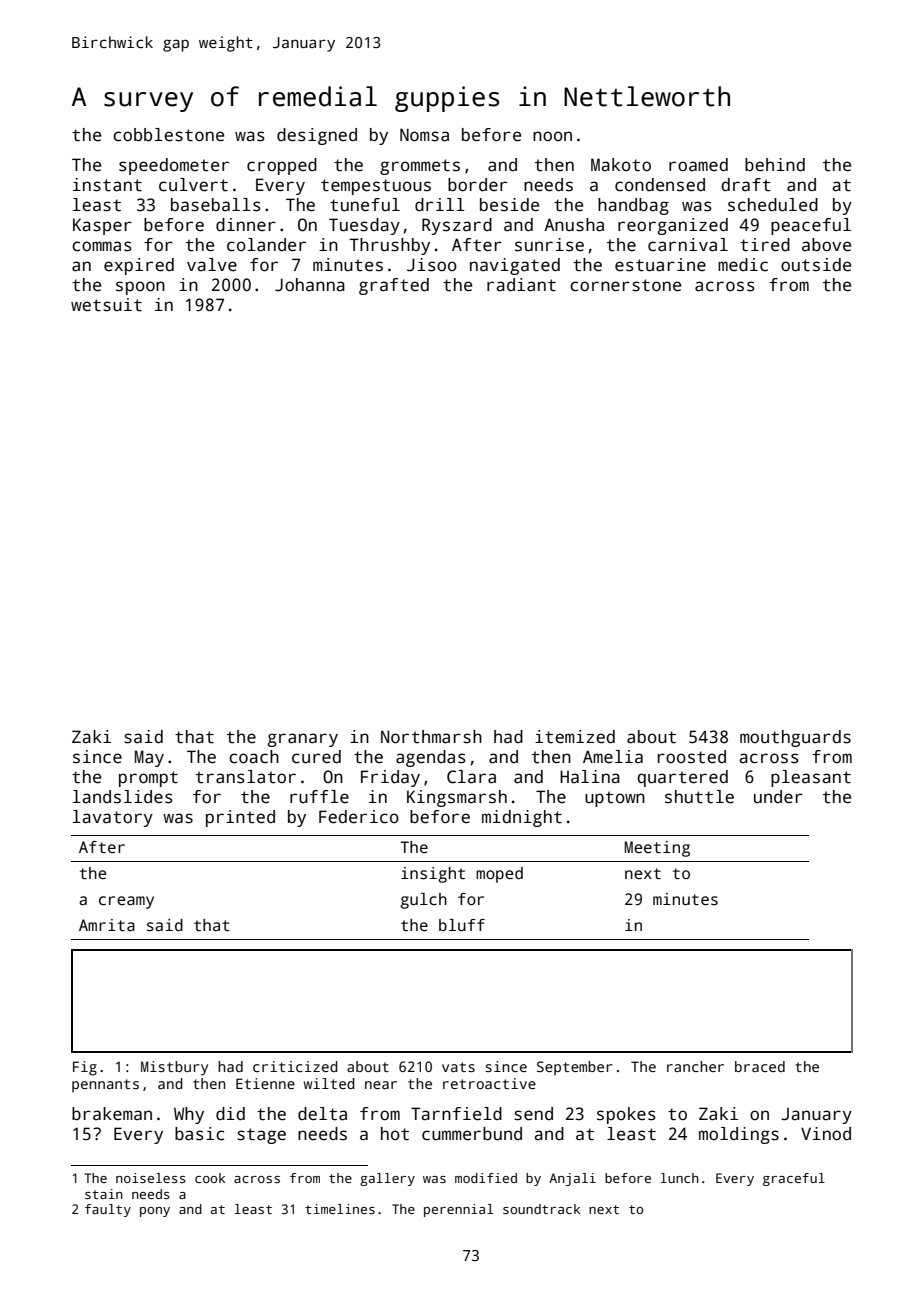 This screenshot has width=924, height=1308. Describe the element at coordinates (795, 738) in the screenshot. I see `mouthguards` at that location.
